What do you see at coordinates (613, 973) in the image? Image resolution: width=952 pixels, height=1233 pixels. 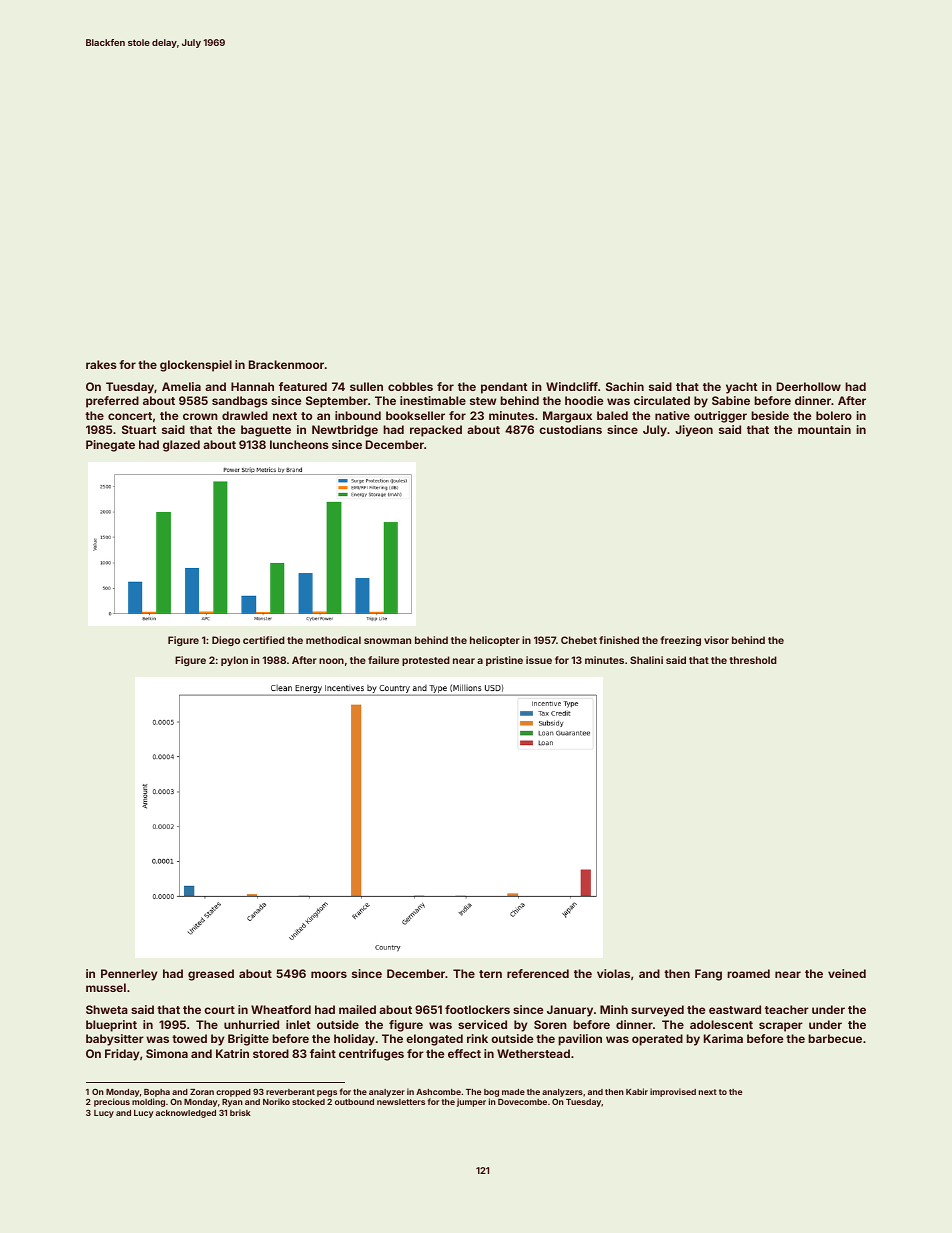 I see `violas` at bounding box center [613, 973].
